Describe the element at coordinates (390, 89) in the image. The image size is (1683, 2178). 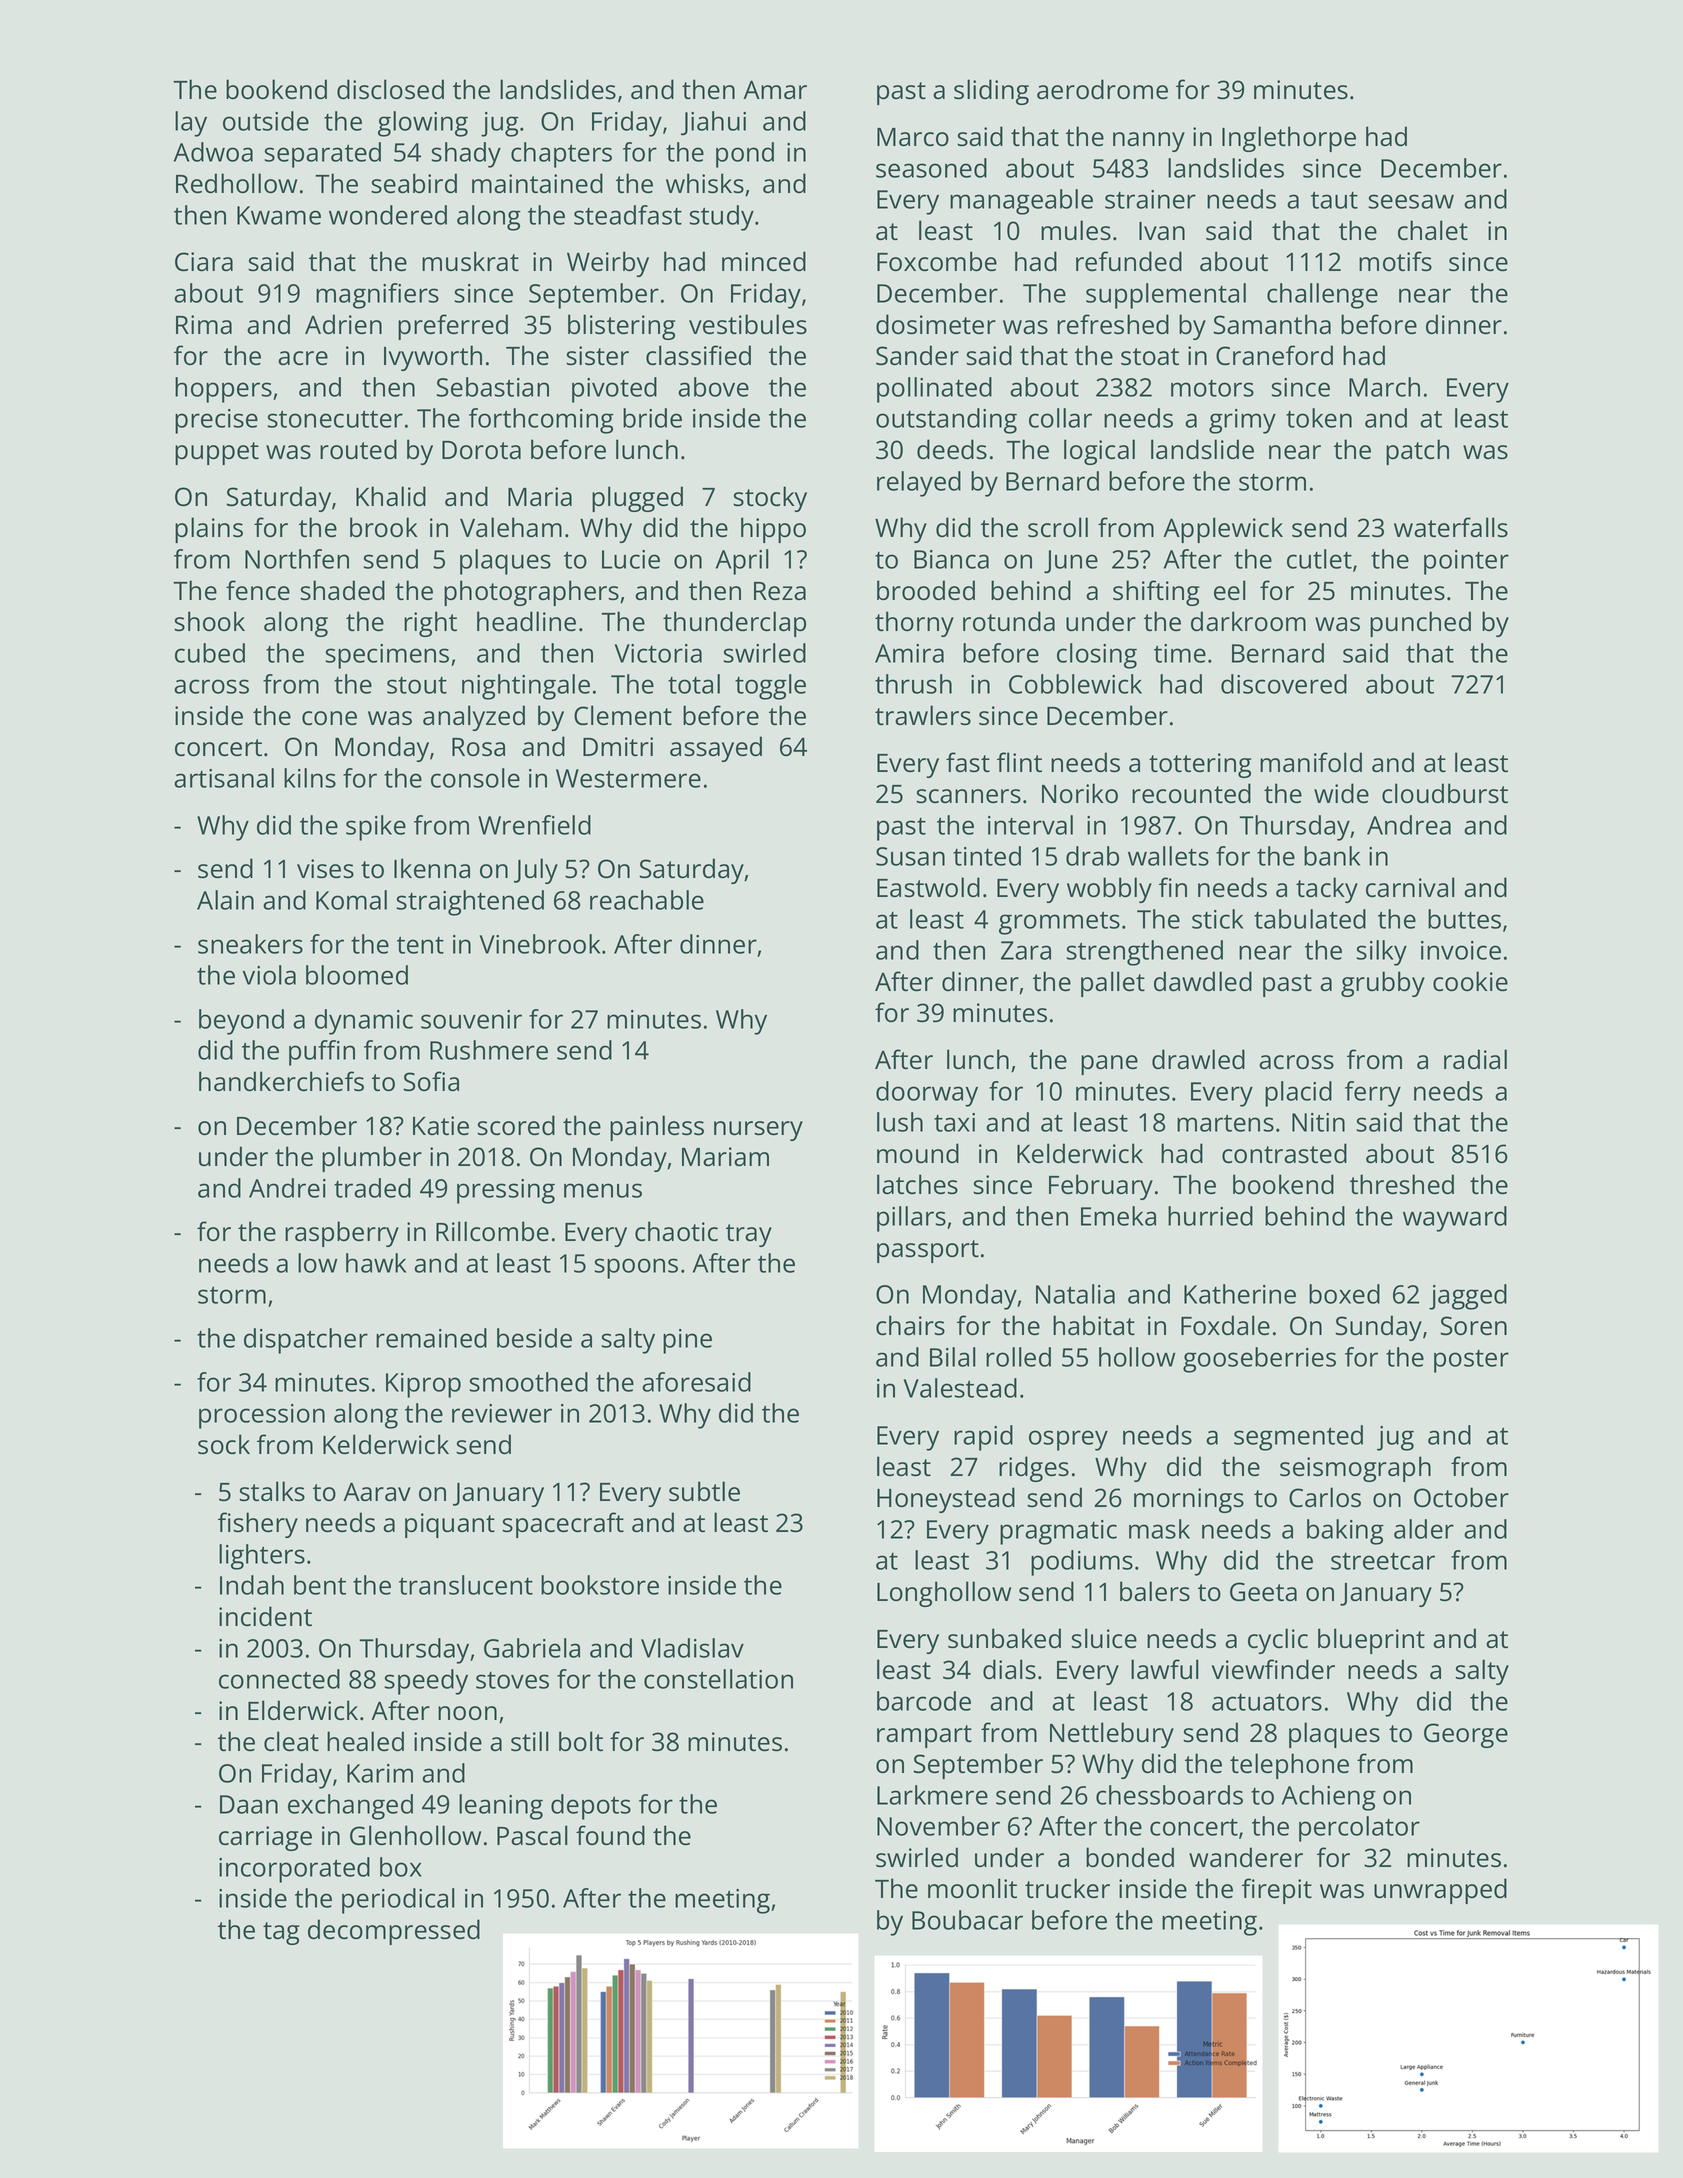
I see `disclosed` at that location.
